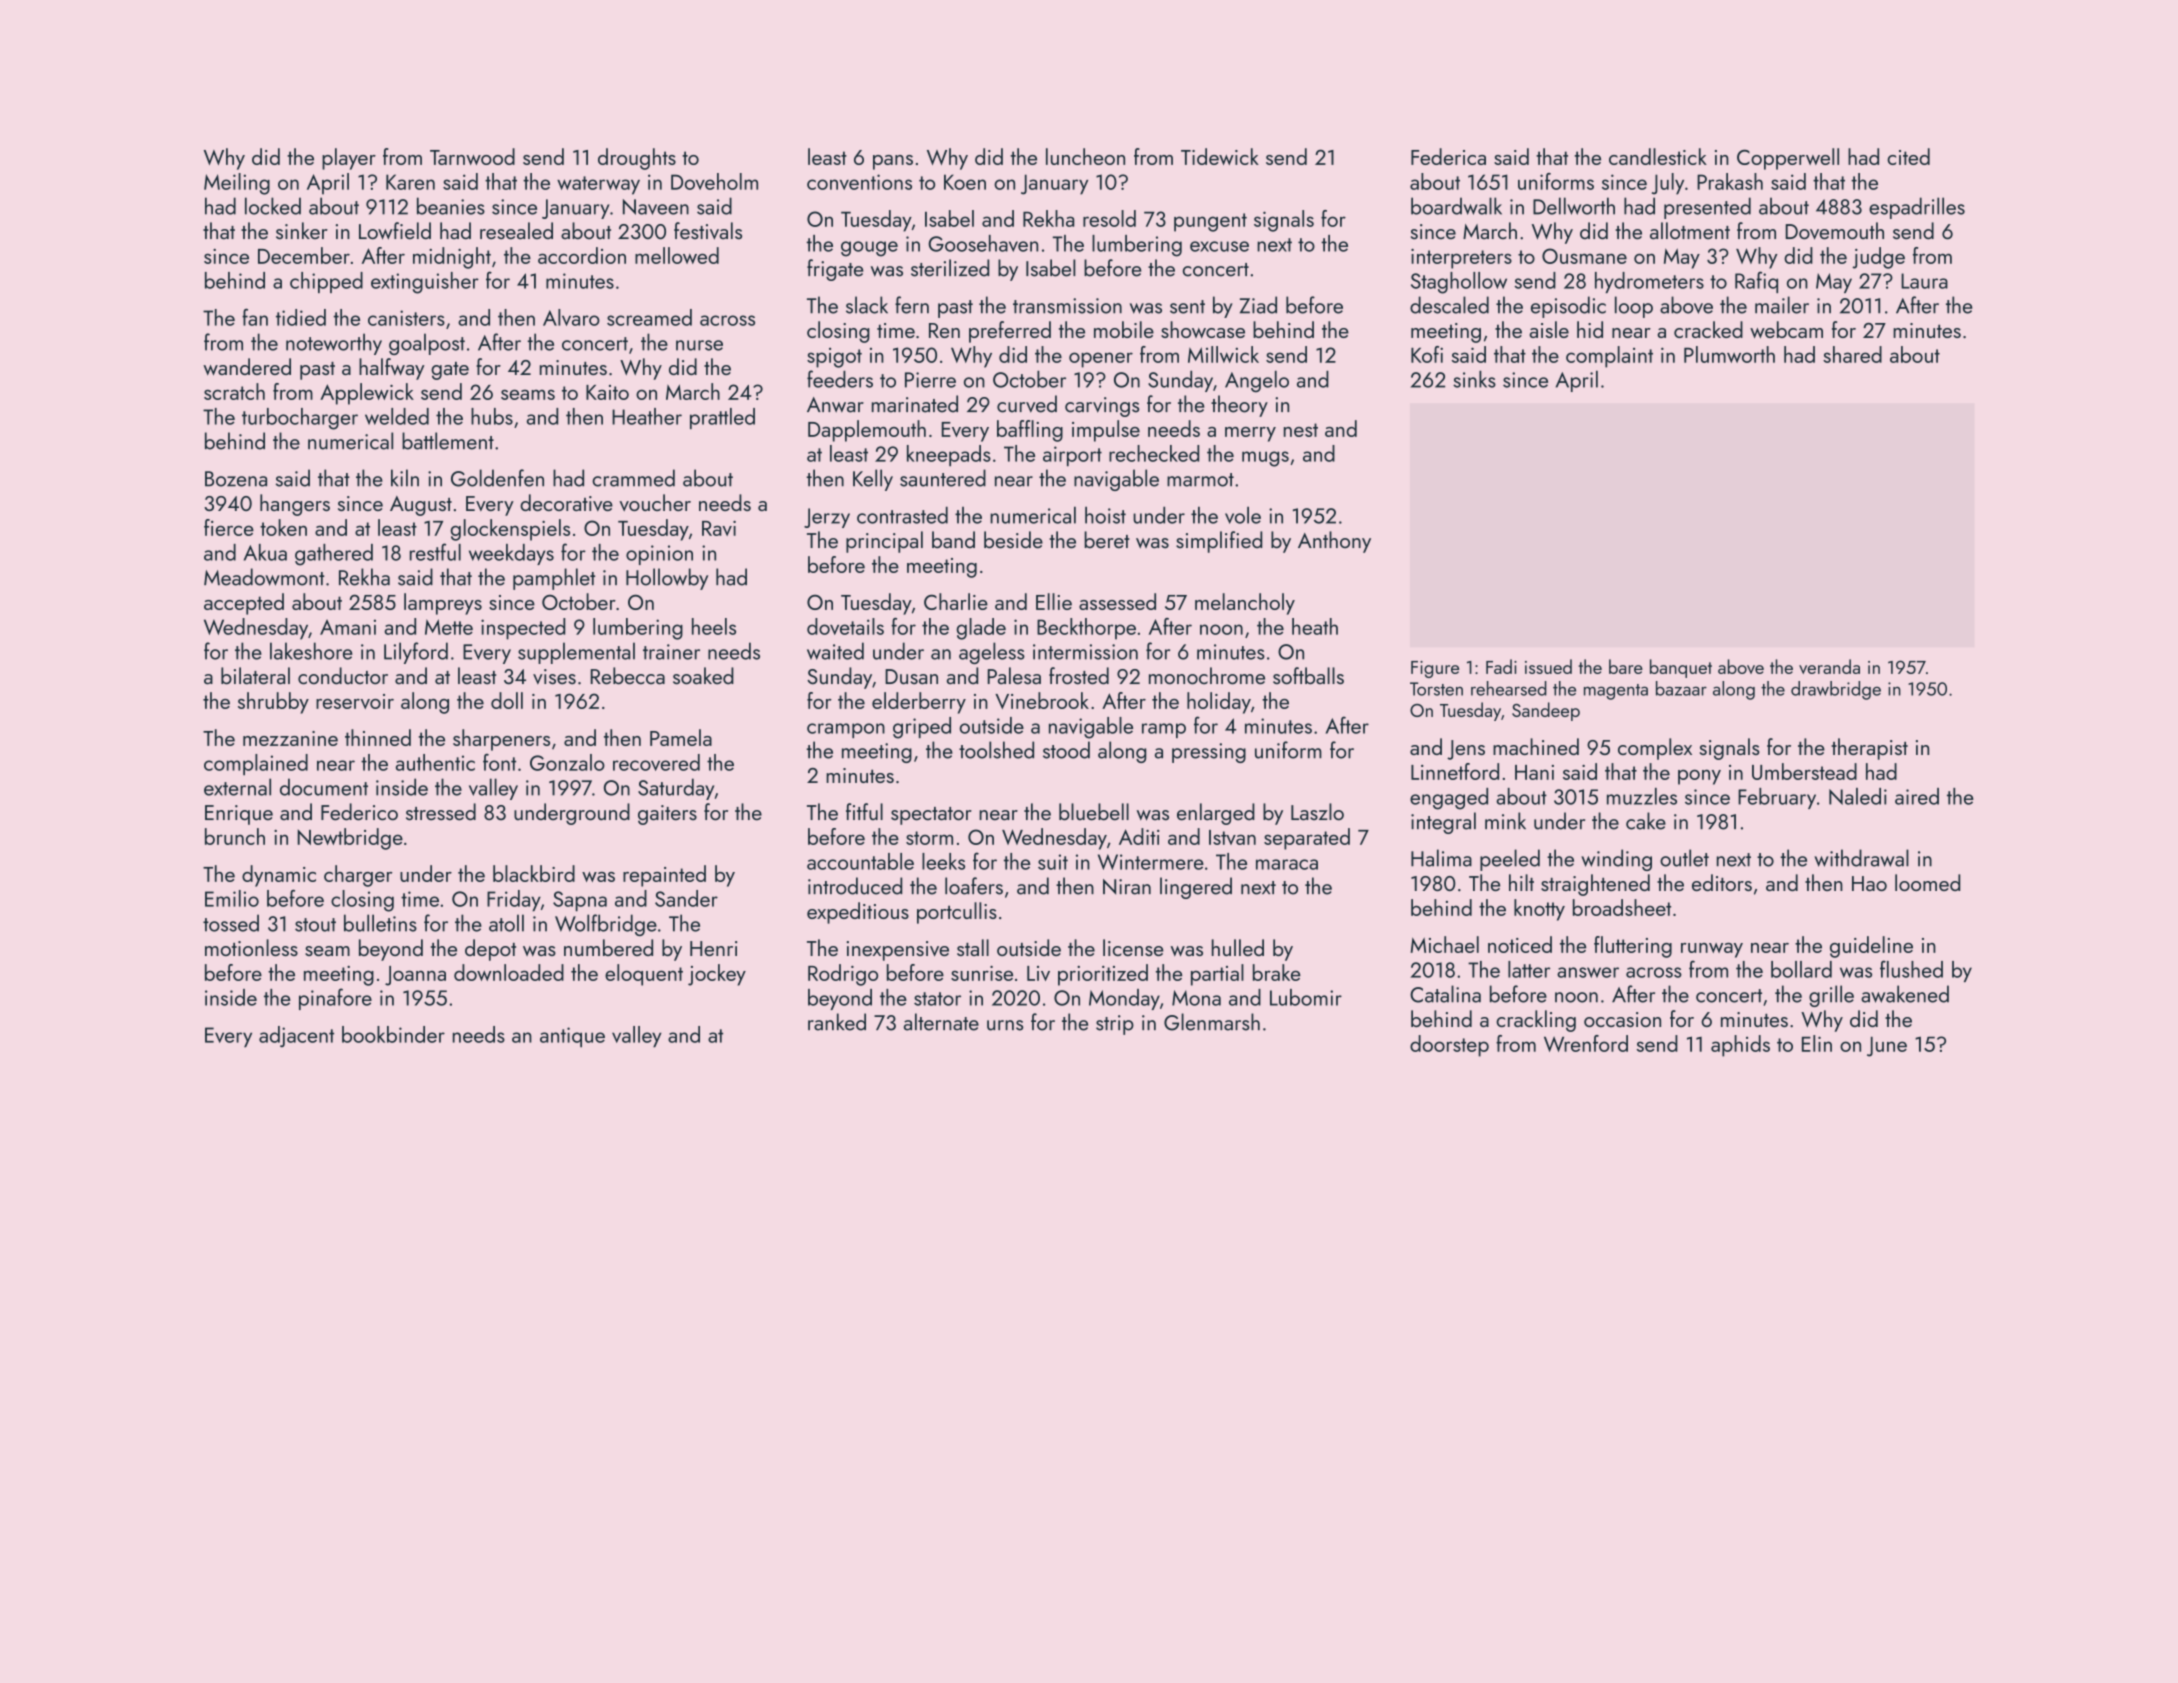 This screenshot has width=2178, height=1683. What do you see at coordinates (965, 182) in the screenshot?
I see `Koen` at bounding box center [965, 182].
